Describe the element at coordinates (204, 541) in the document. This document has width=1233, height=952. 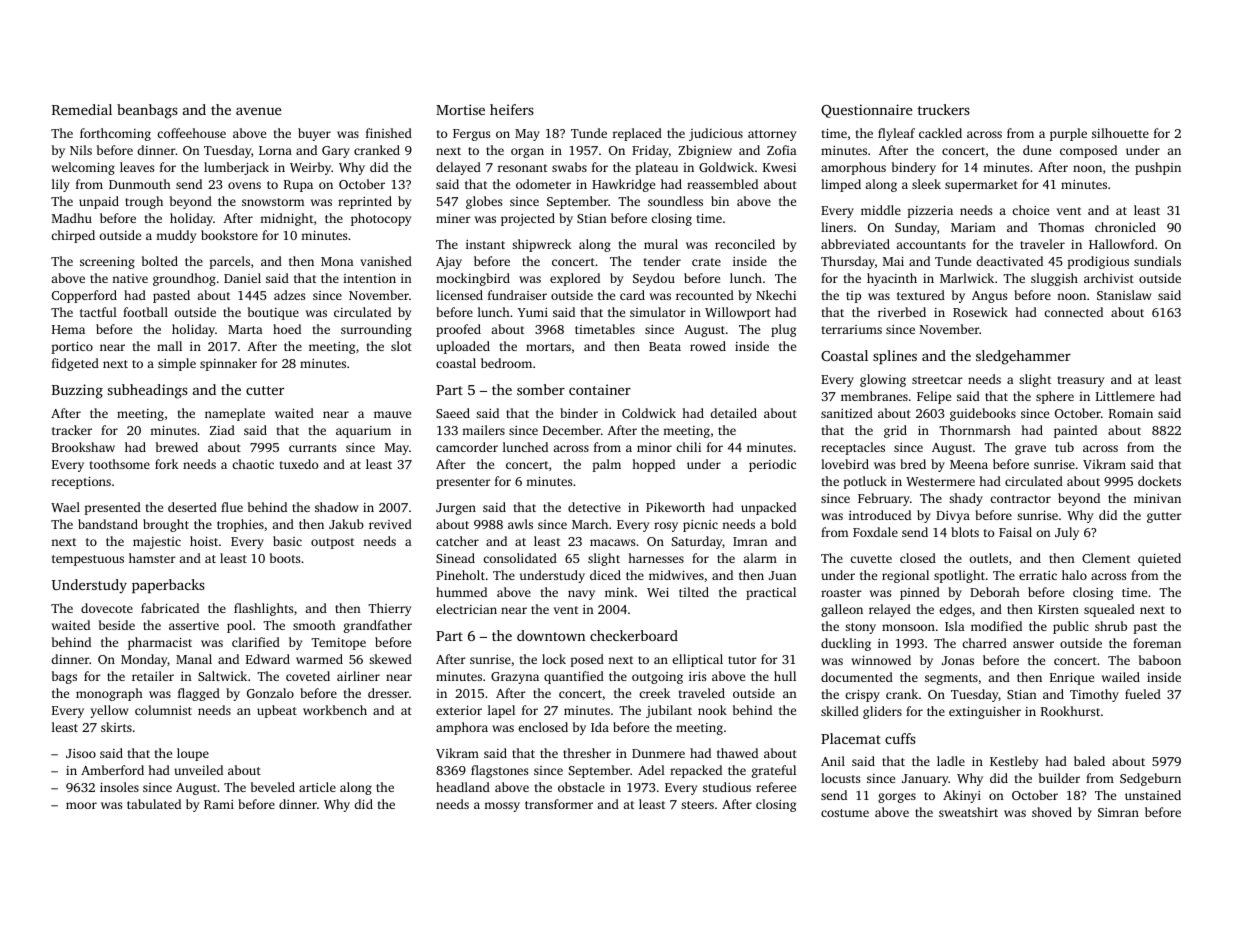
I see `hoist` at that location.
